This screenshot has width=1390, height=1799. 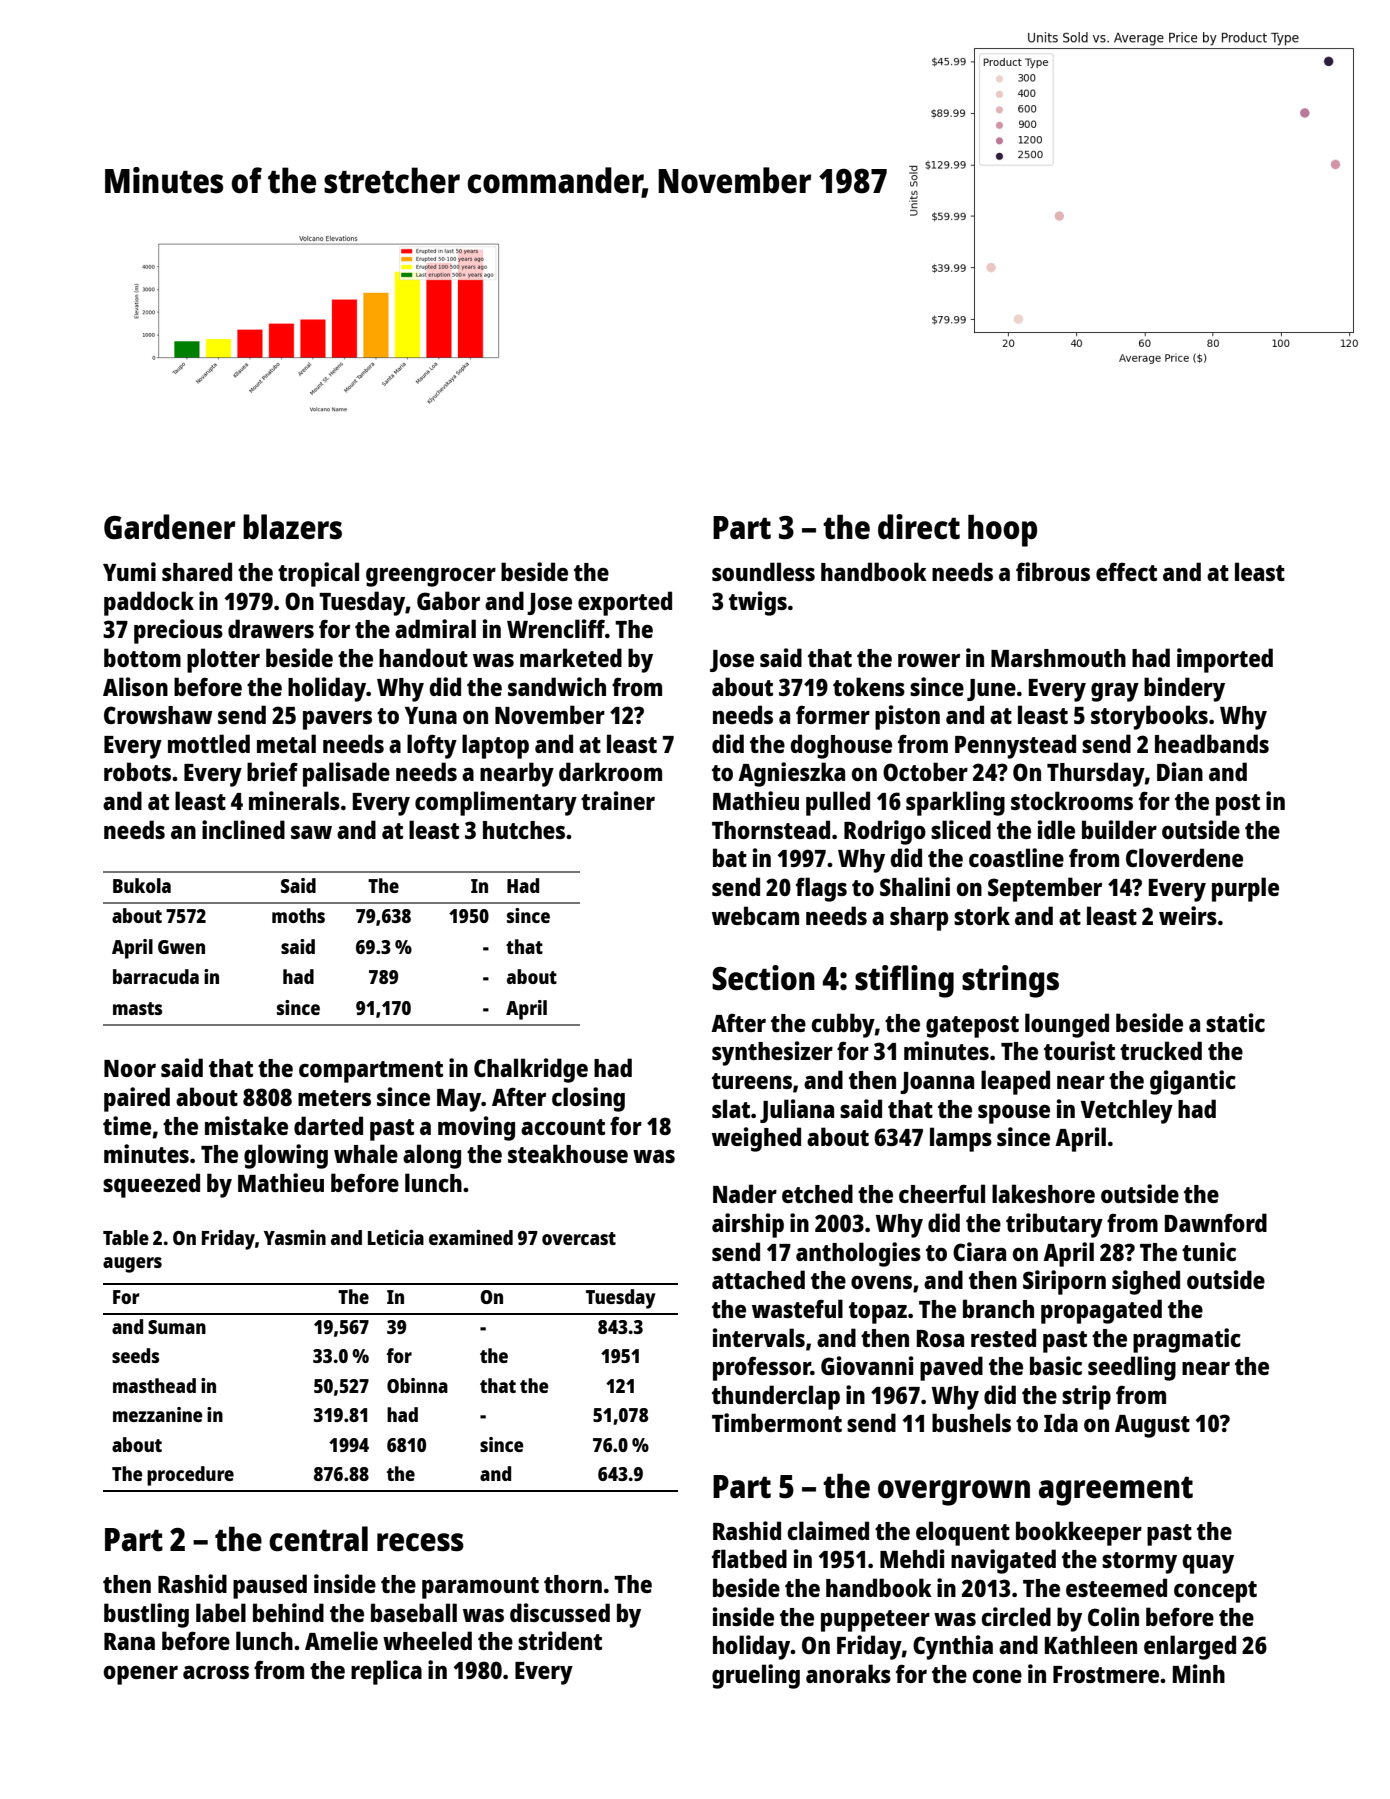 I want to click on bat, so click(x=730, y=857).
